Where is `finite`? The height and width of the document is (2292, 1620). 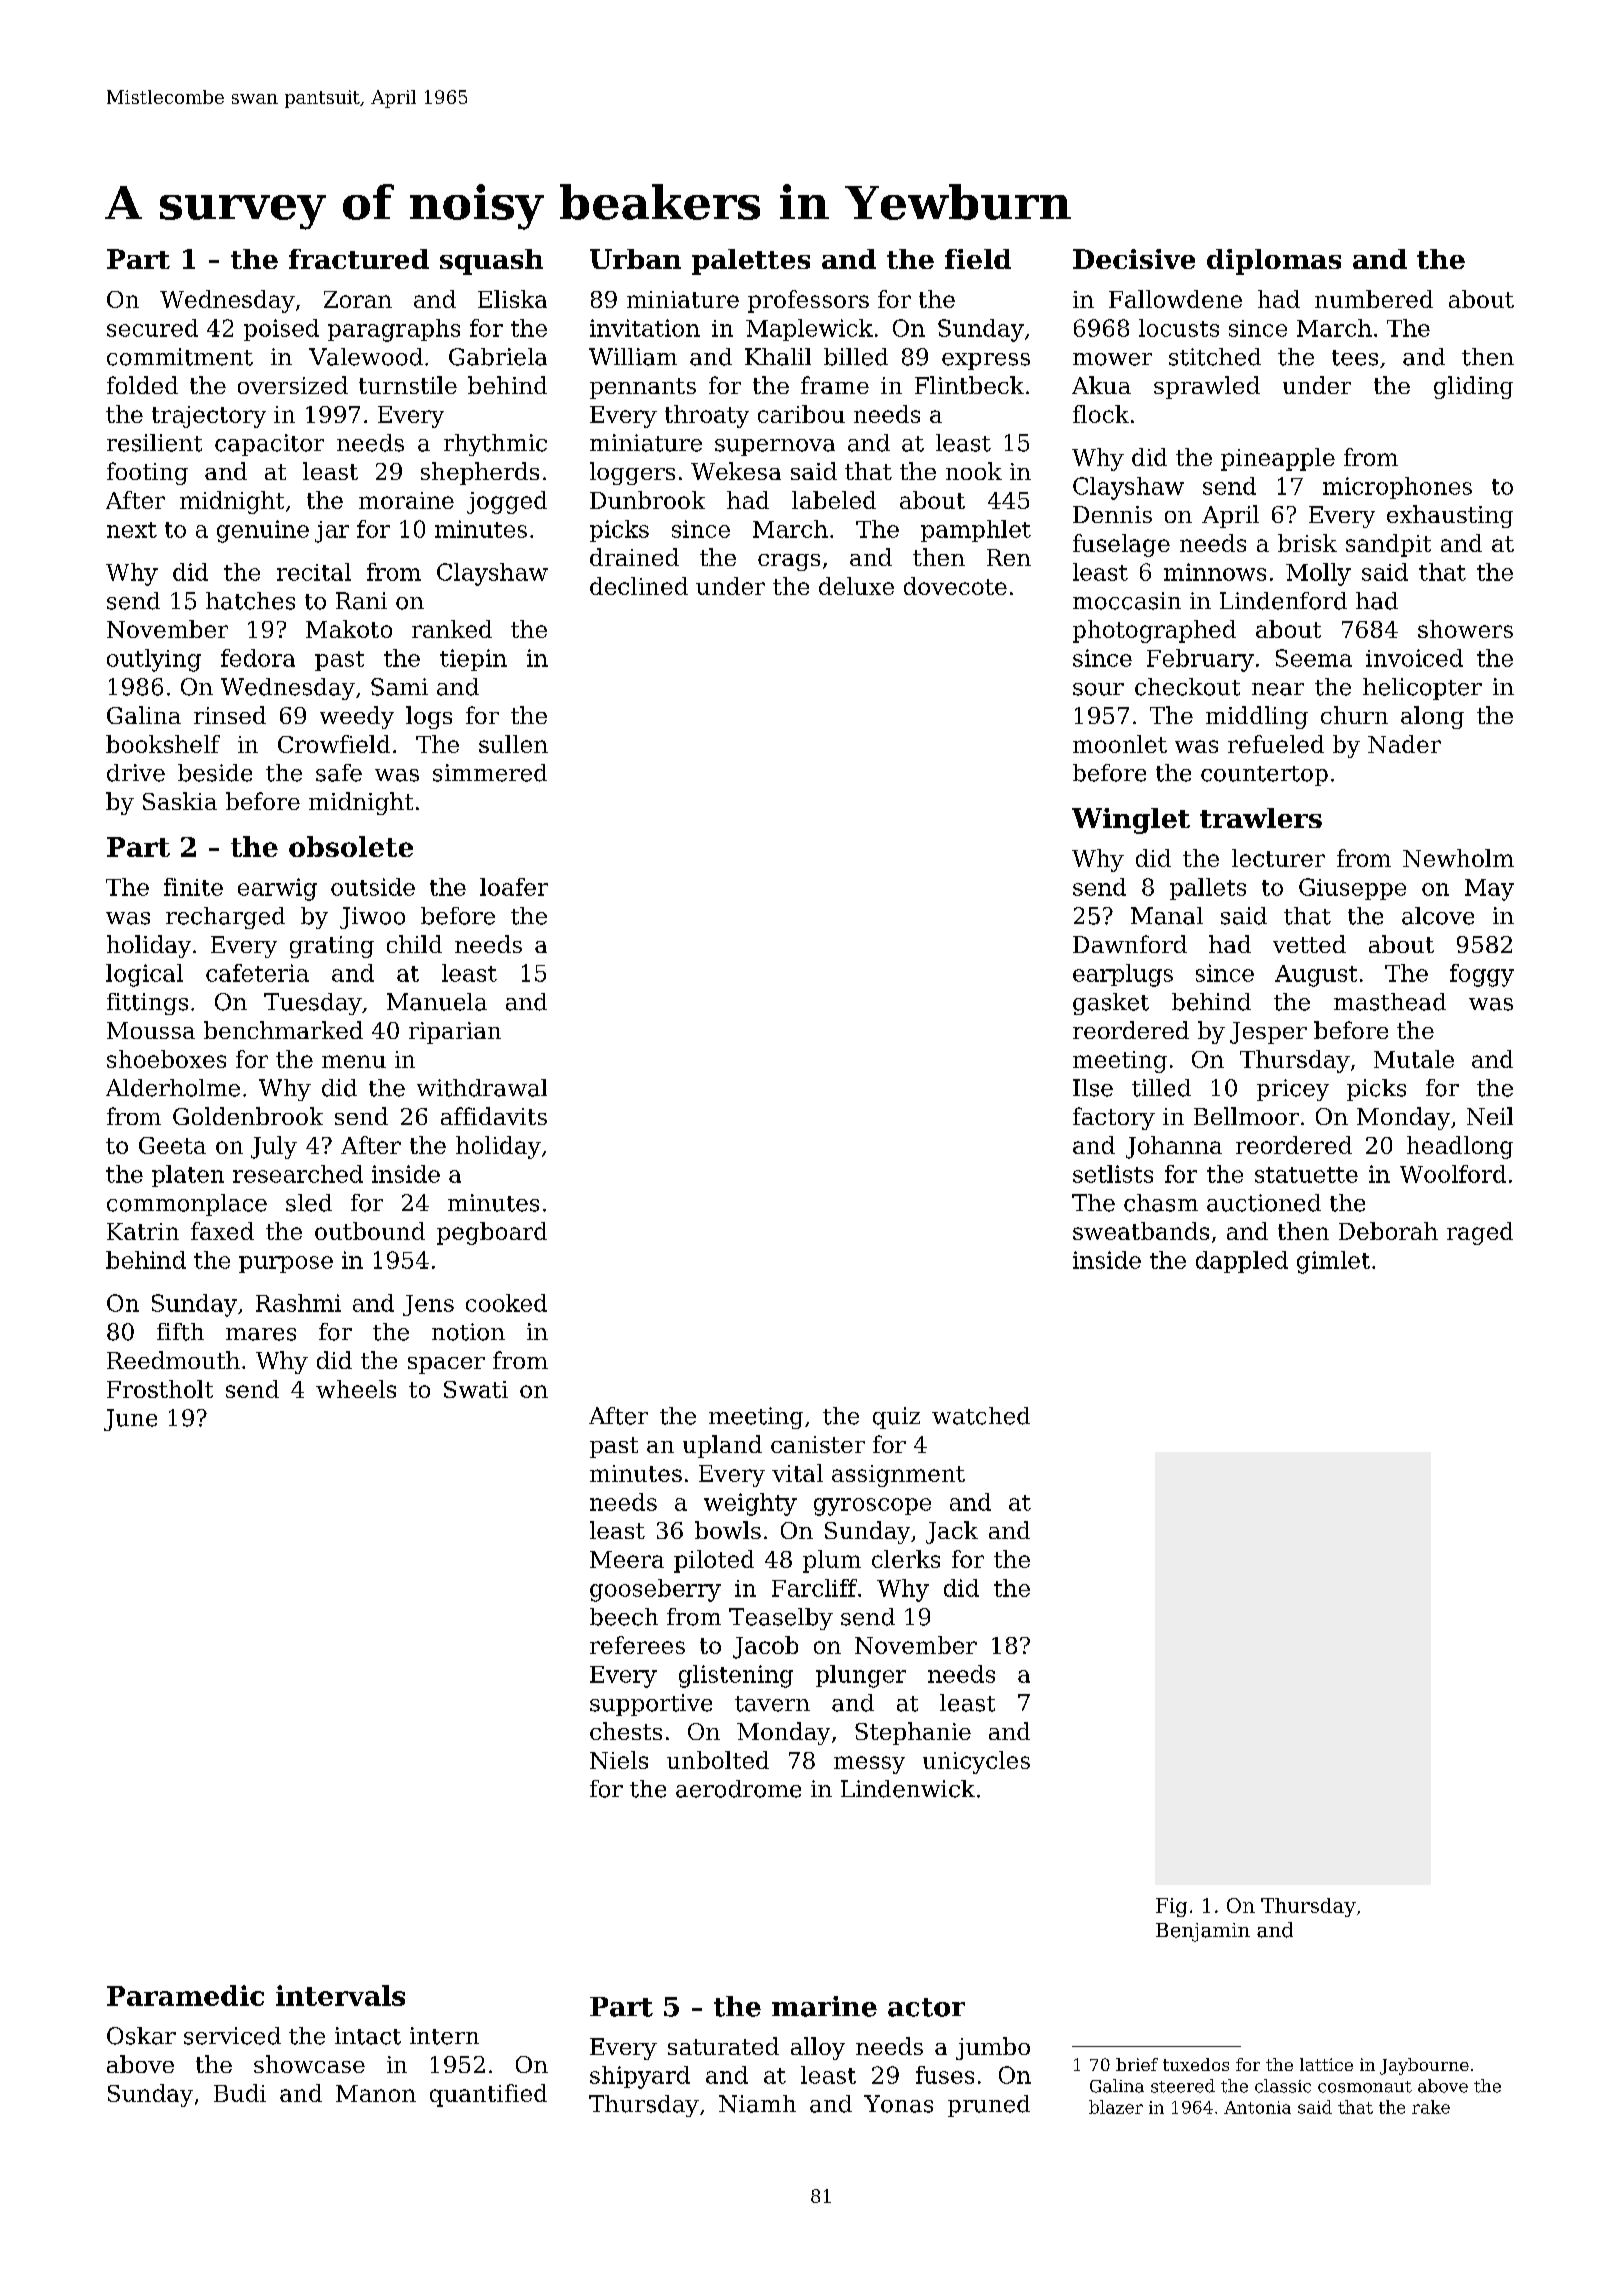 finite is located at coordinates (193, 887).
